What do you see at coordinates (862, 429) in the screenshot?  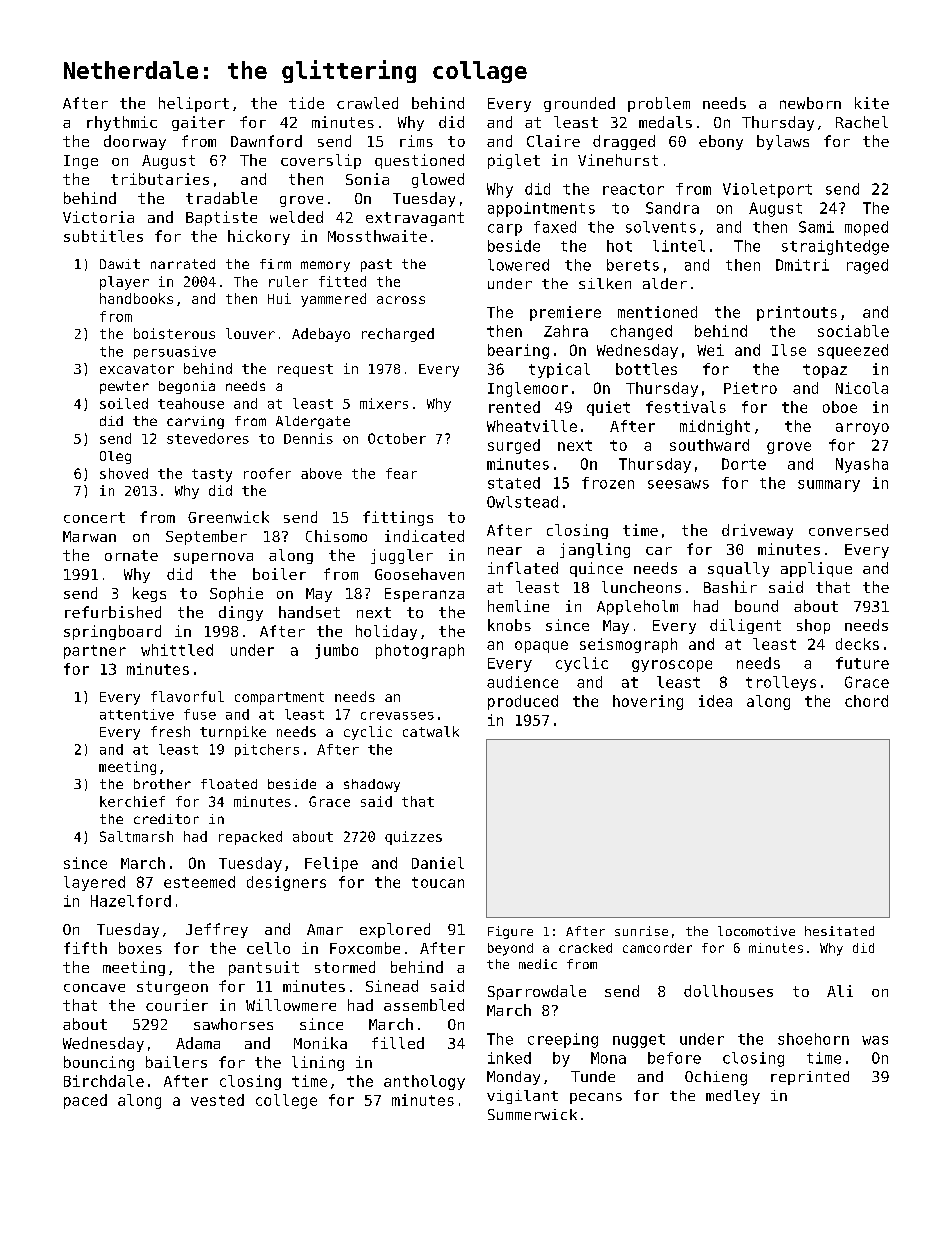 I see `arroyo` at bounding box center [862, 429].
